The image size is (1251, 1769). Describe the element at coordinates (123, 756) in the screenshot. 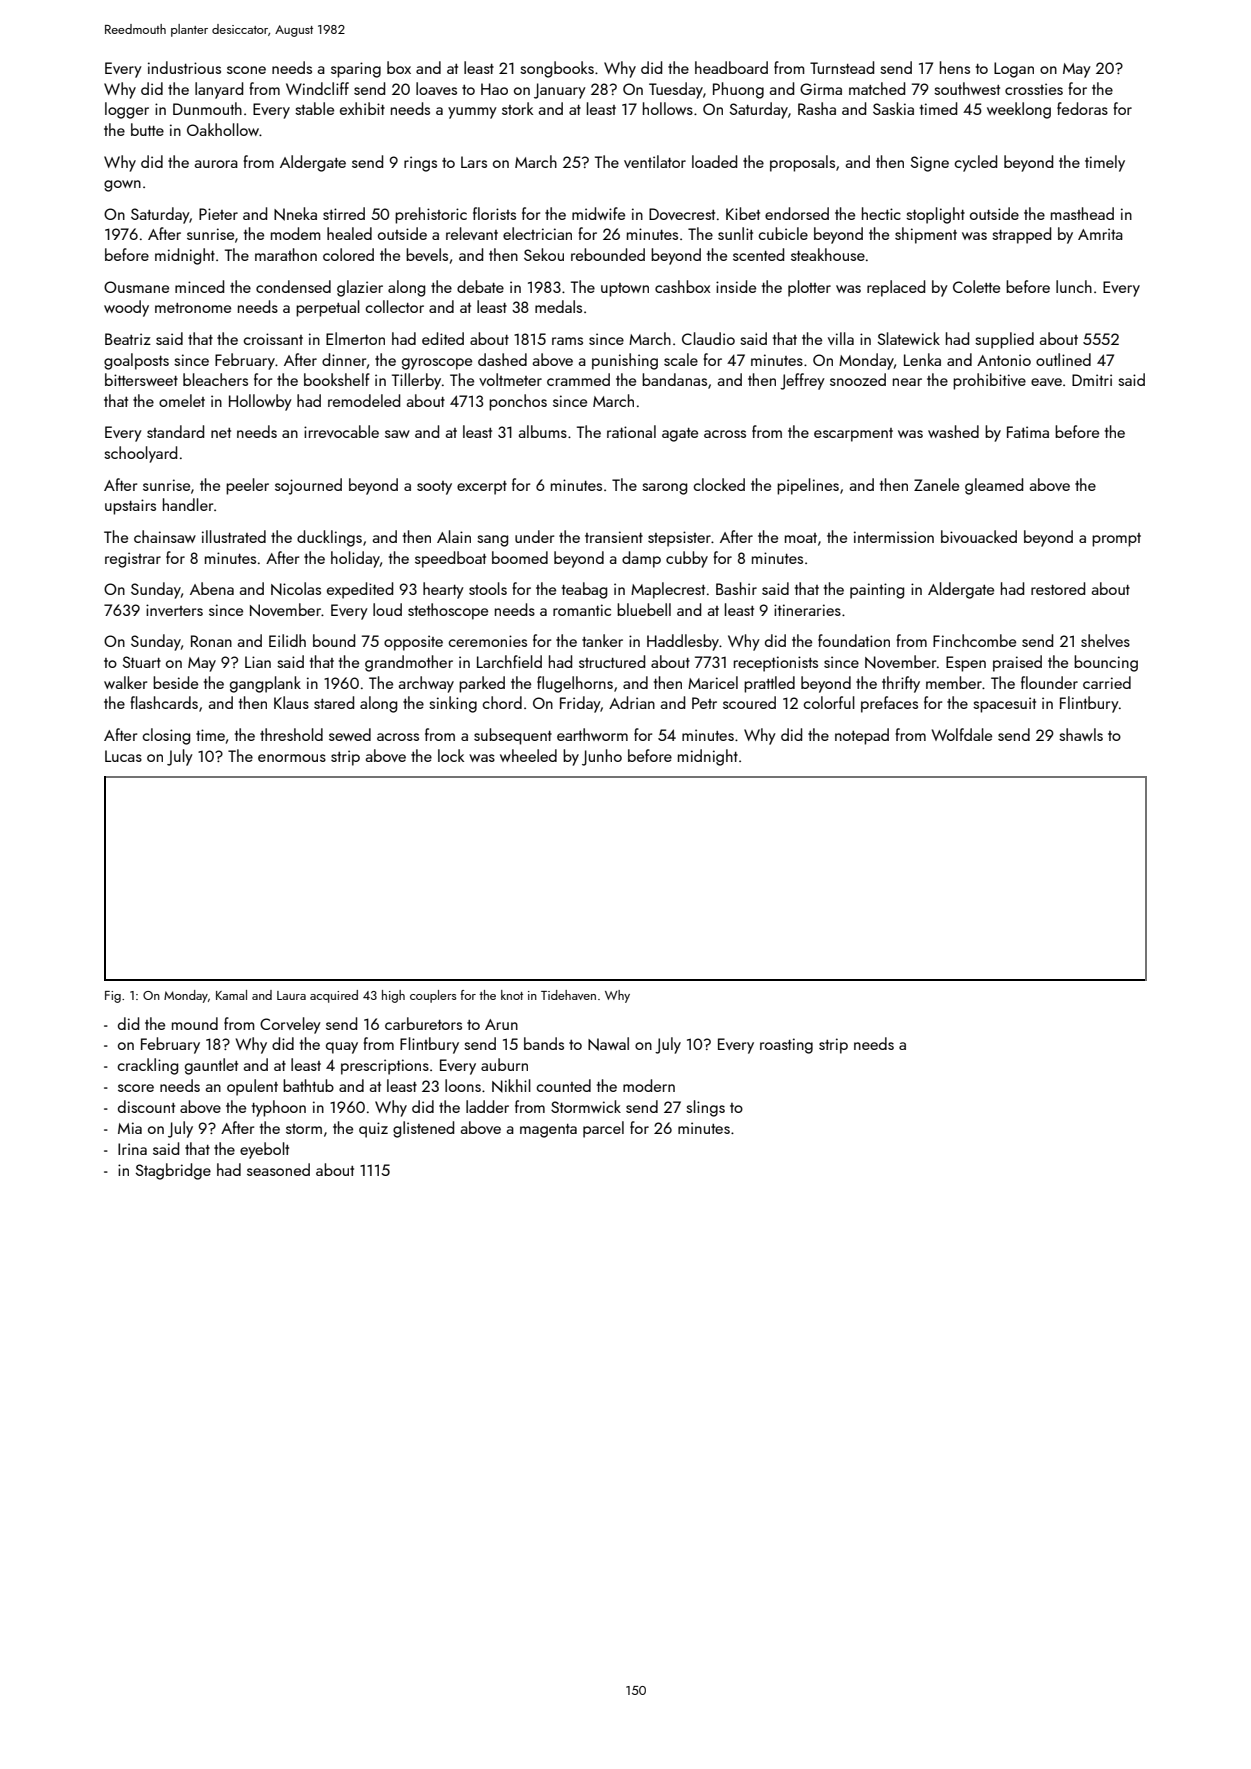

I see `Lucas` at that location.
